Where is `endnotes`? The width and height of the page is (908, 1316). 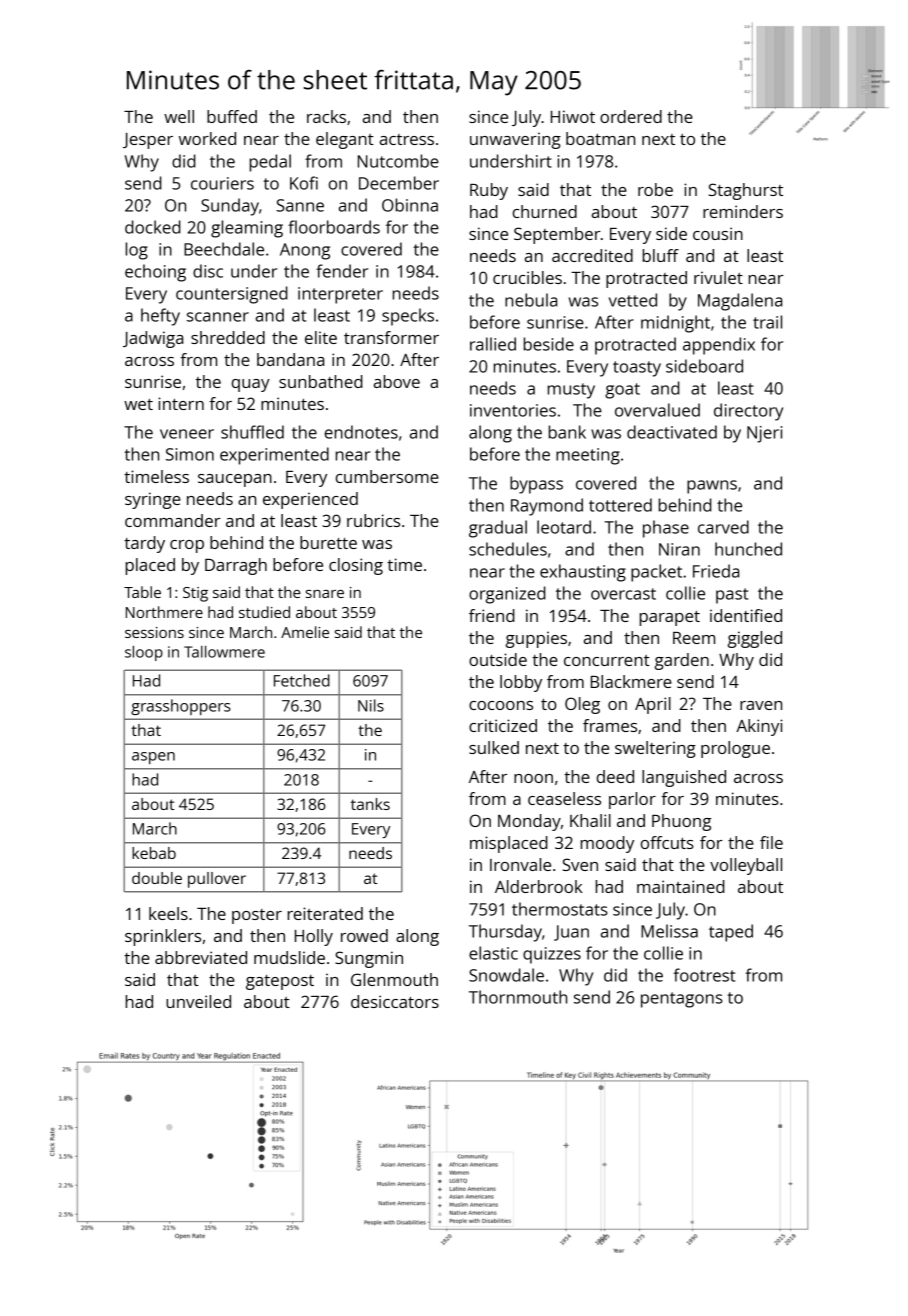
endnotes is located at coordinates (361, 432).
